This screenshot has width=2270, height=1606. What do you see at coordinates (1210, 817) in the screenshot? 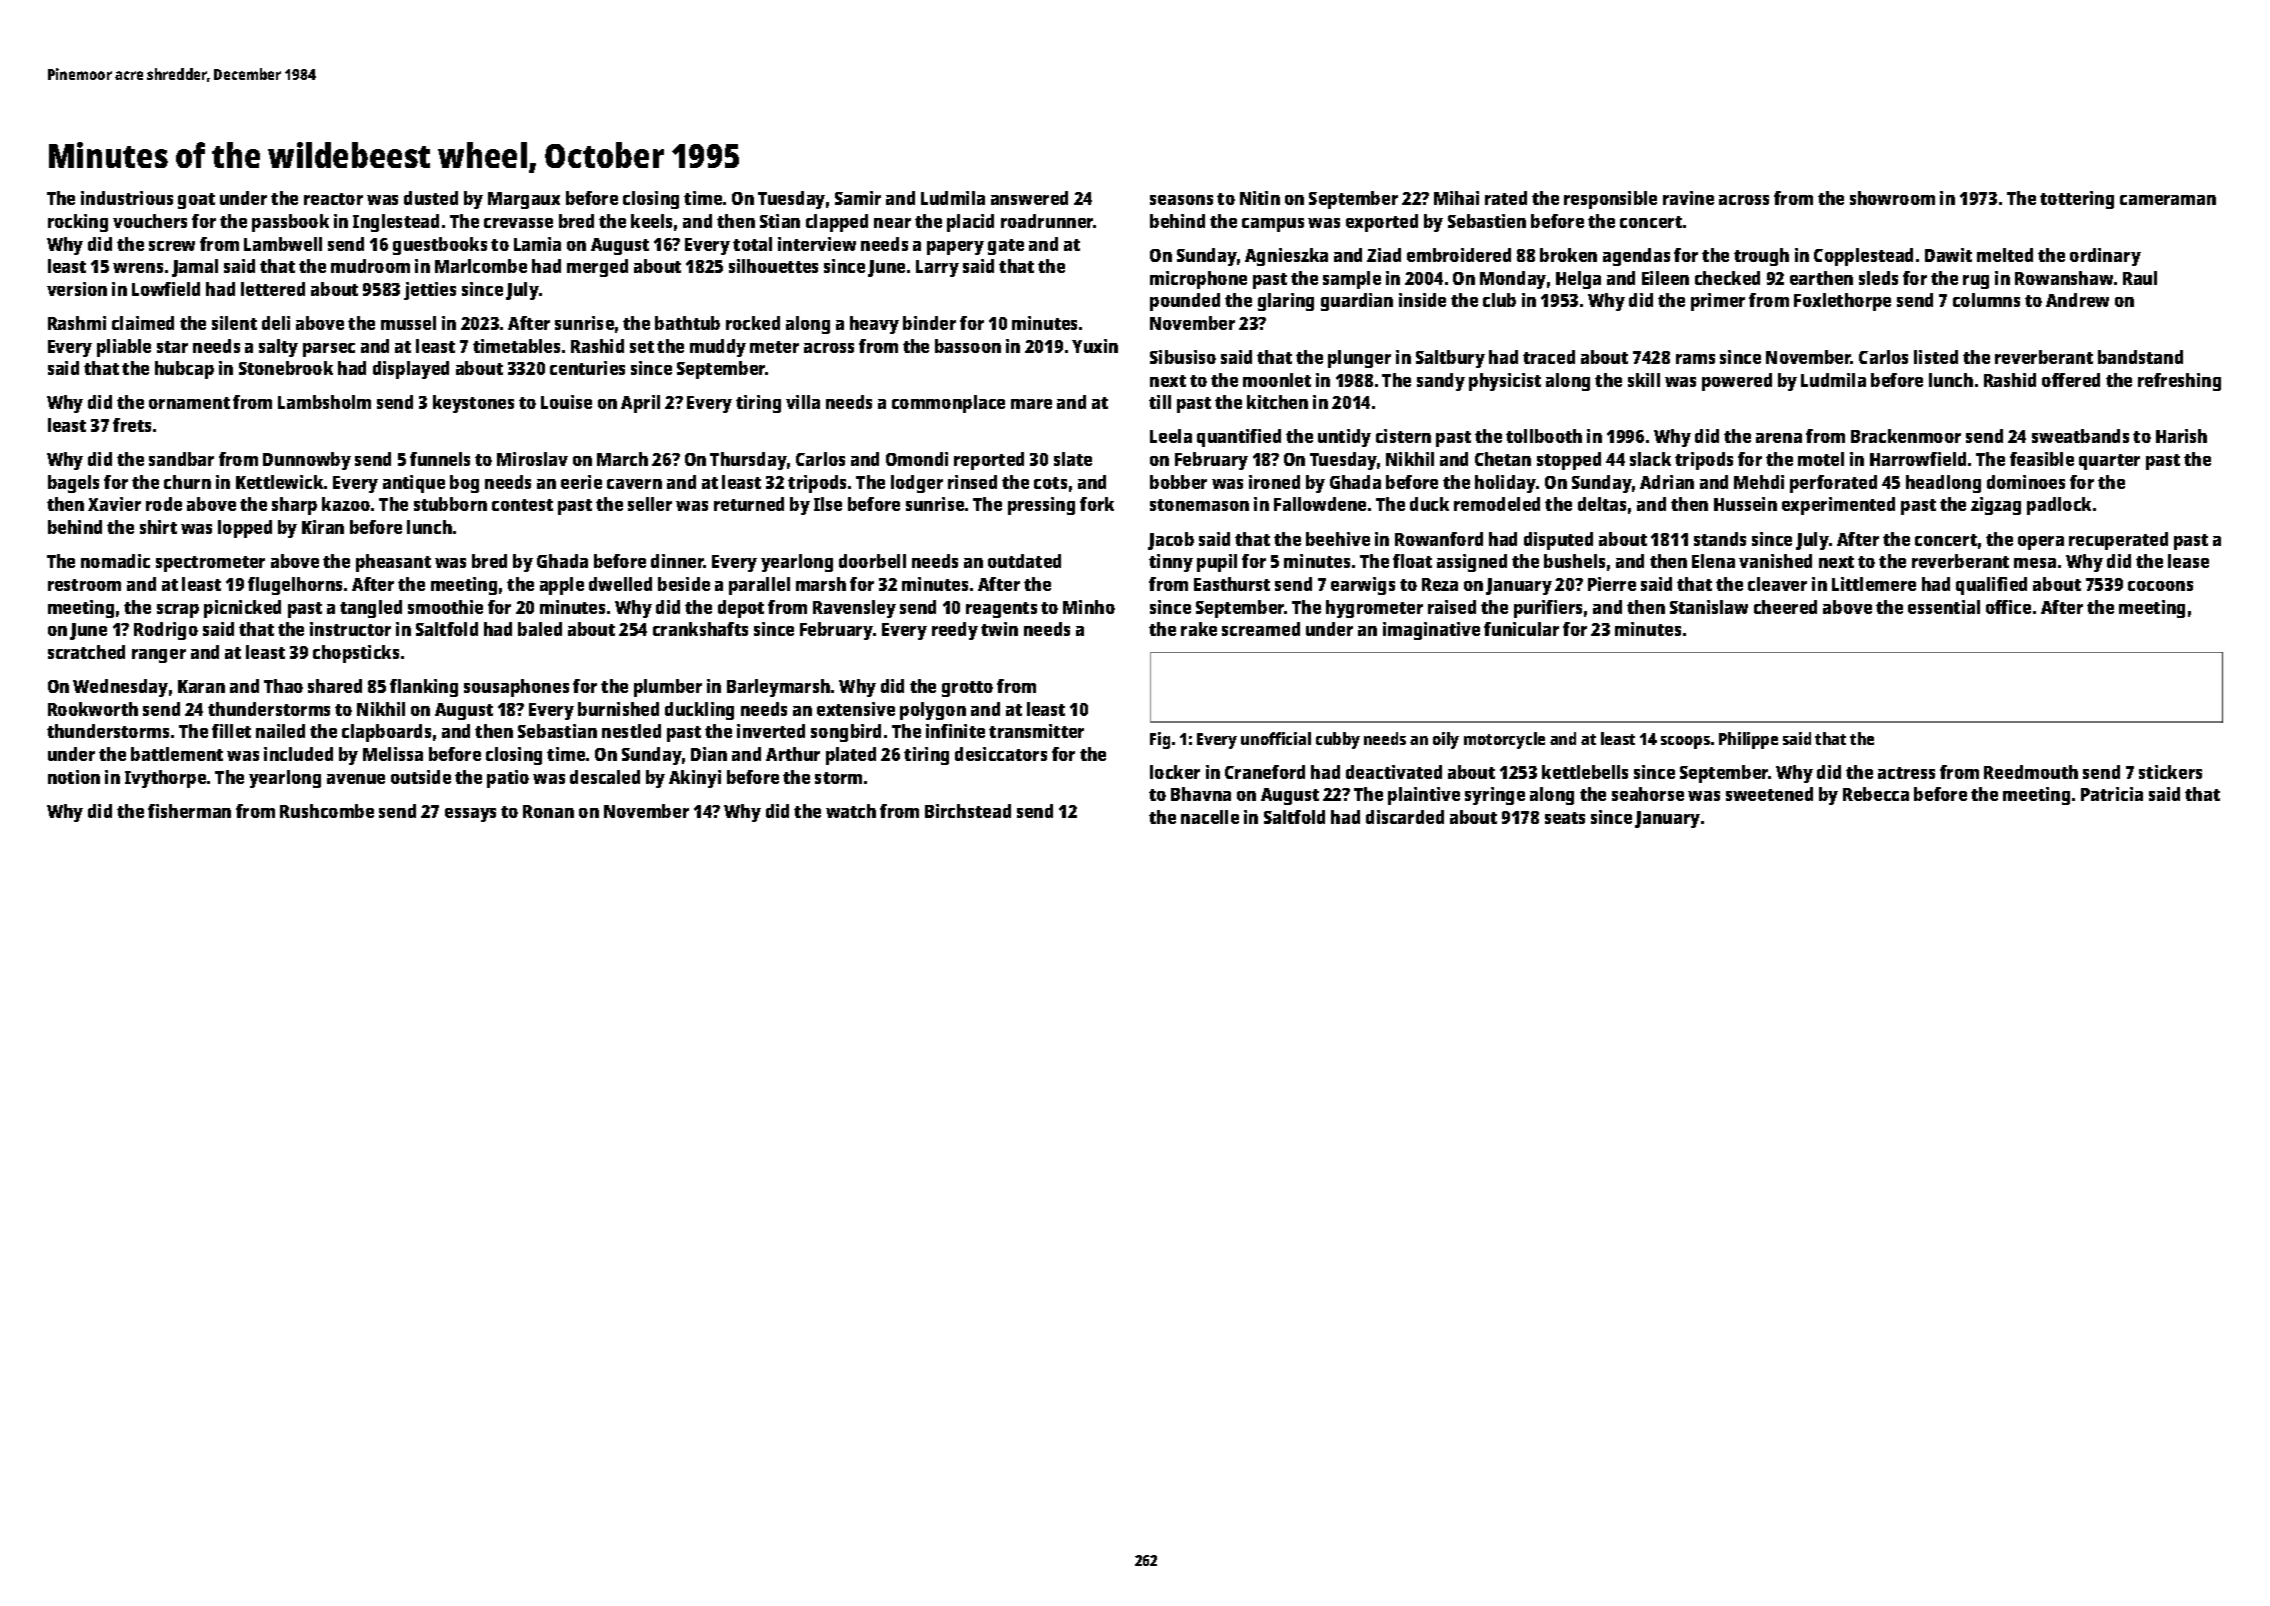
I see `nacelle` at bounding box center [1210, 817].
